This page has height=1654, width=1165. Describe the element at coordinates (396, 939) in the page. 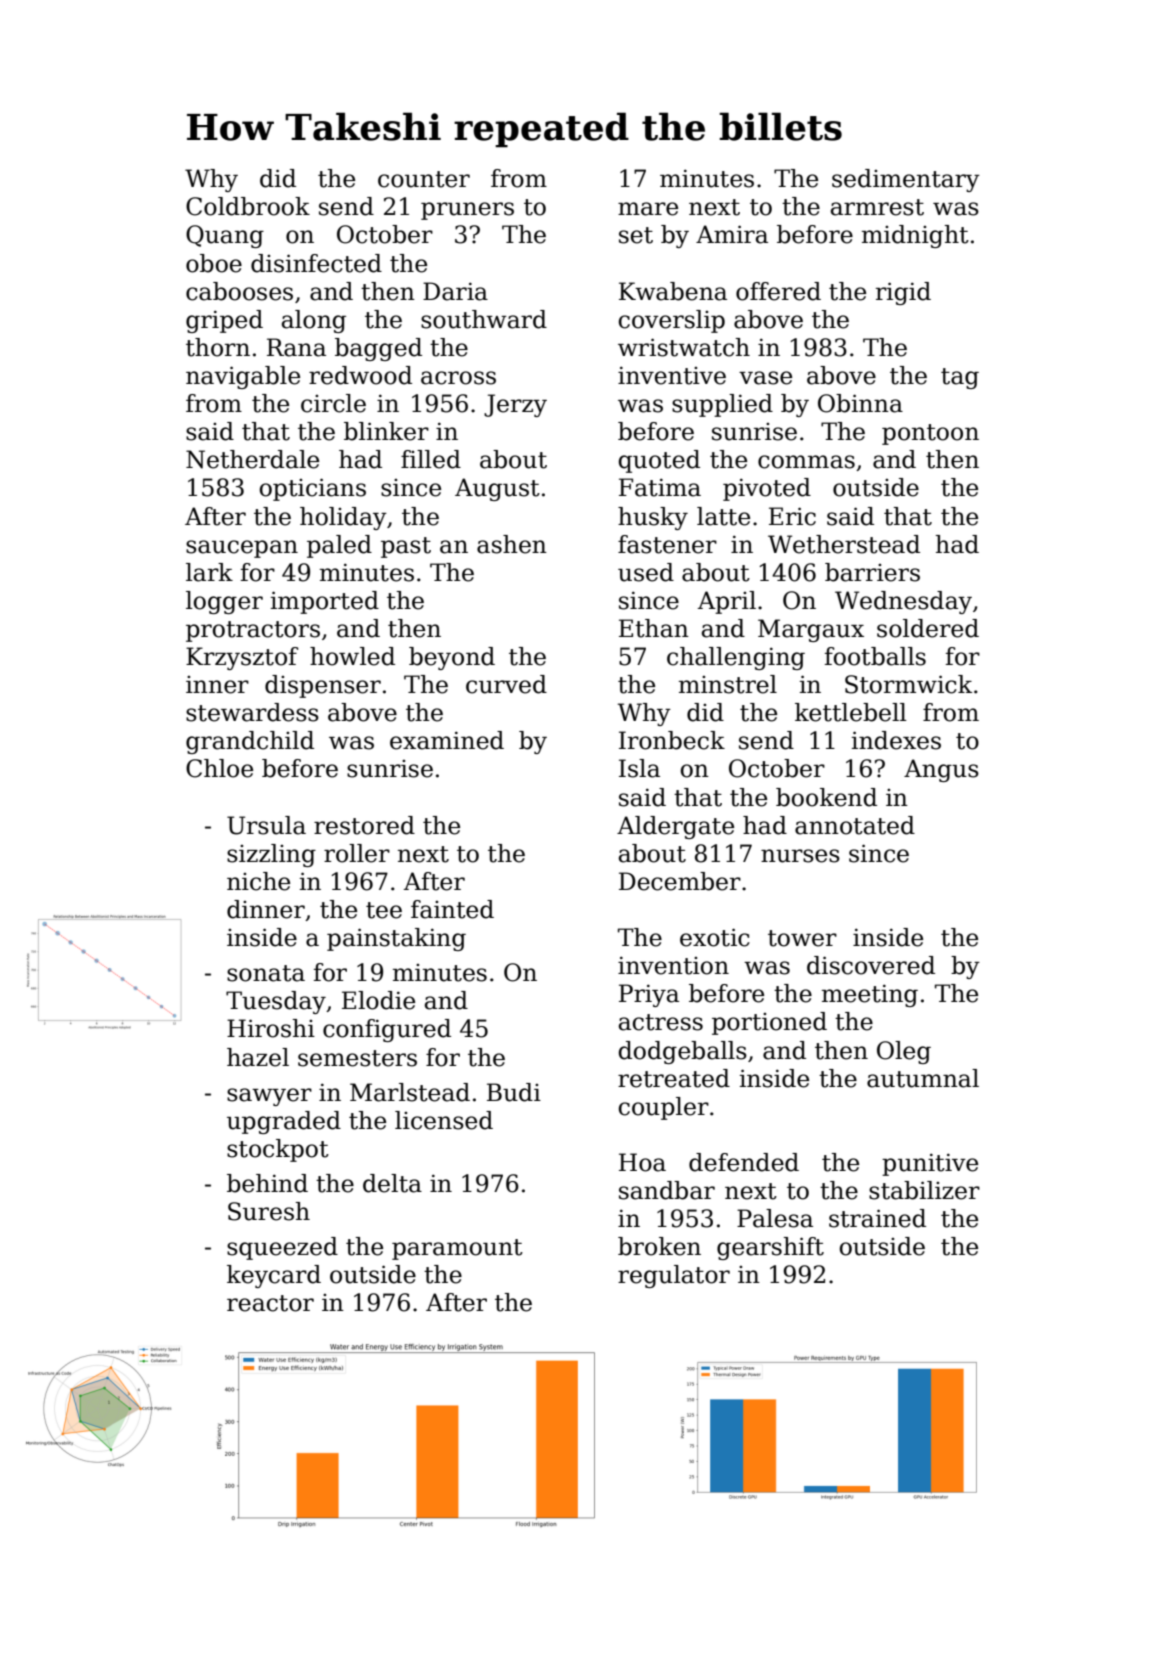

I see `painstaking` at that location.
